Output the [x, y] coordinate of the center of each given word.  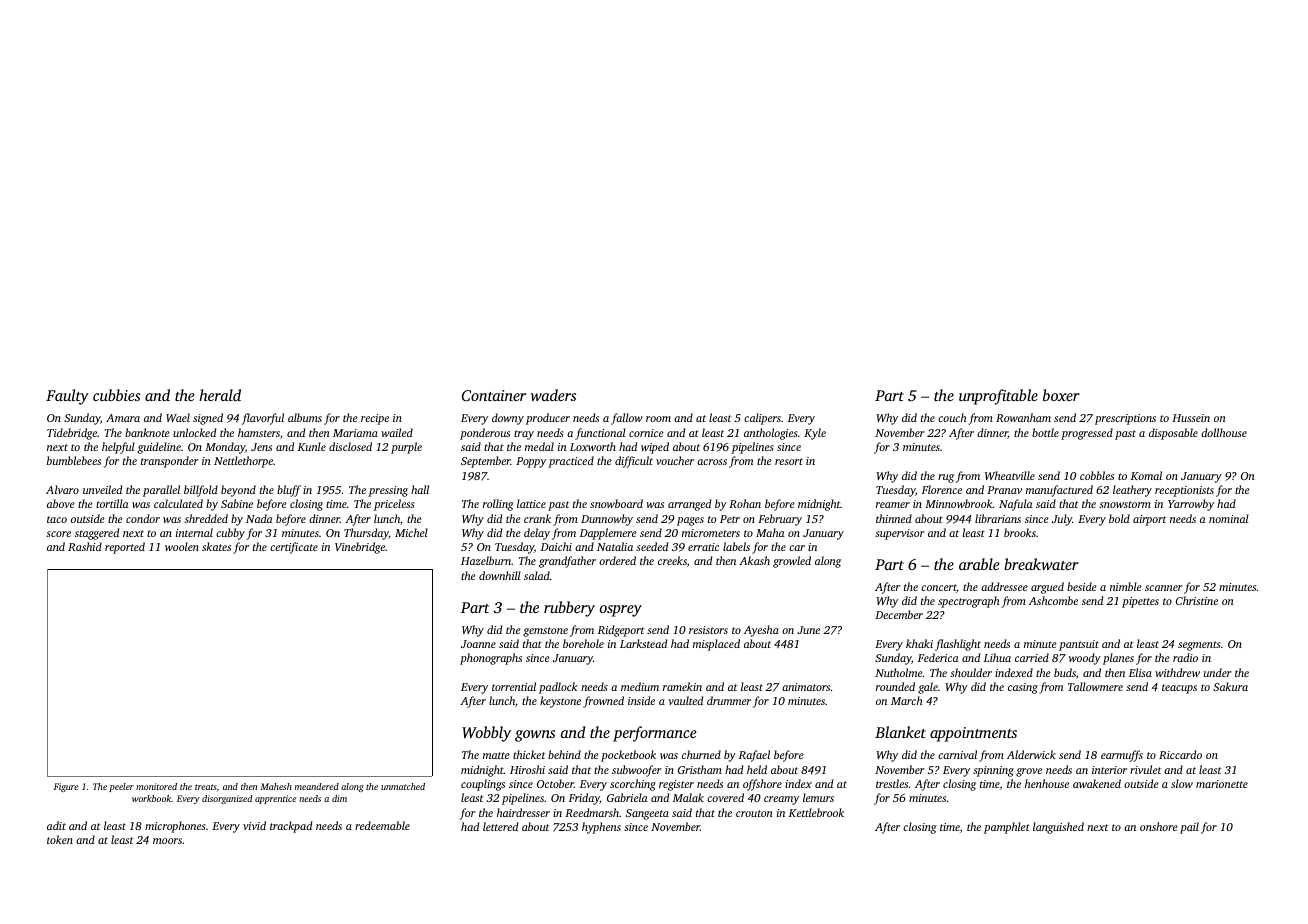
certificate [294, 548]
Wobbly [486, 734]
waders [553, 395]
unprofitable [998, 397]
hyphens [601, 828]
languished [1058, 828]
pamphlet [1007, 828]
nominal [1229, 518]
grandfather [567, 562]
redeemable [382, 825]
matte [496, 755]
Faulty [67, 397]
